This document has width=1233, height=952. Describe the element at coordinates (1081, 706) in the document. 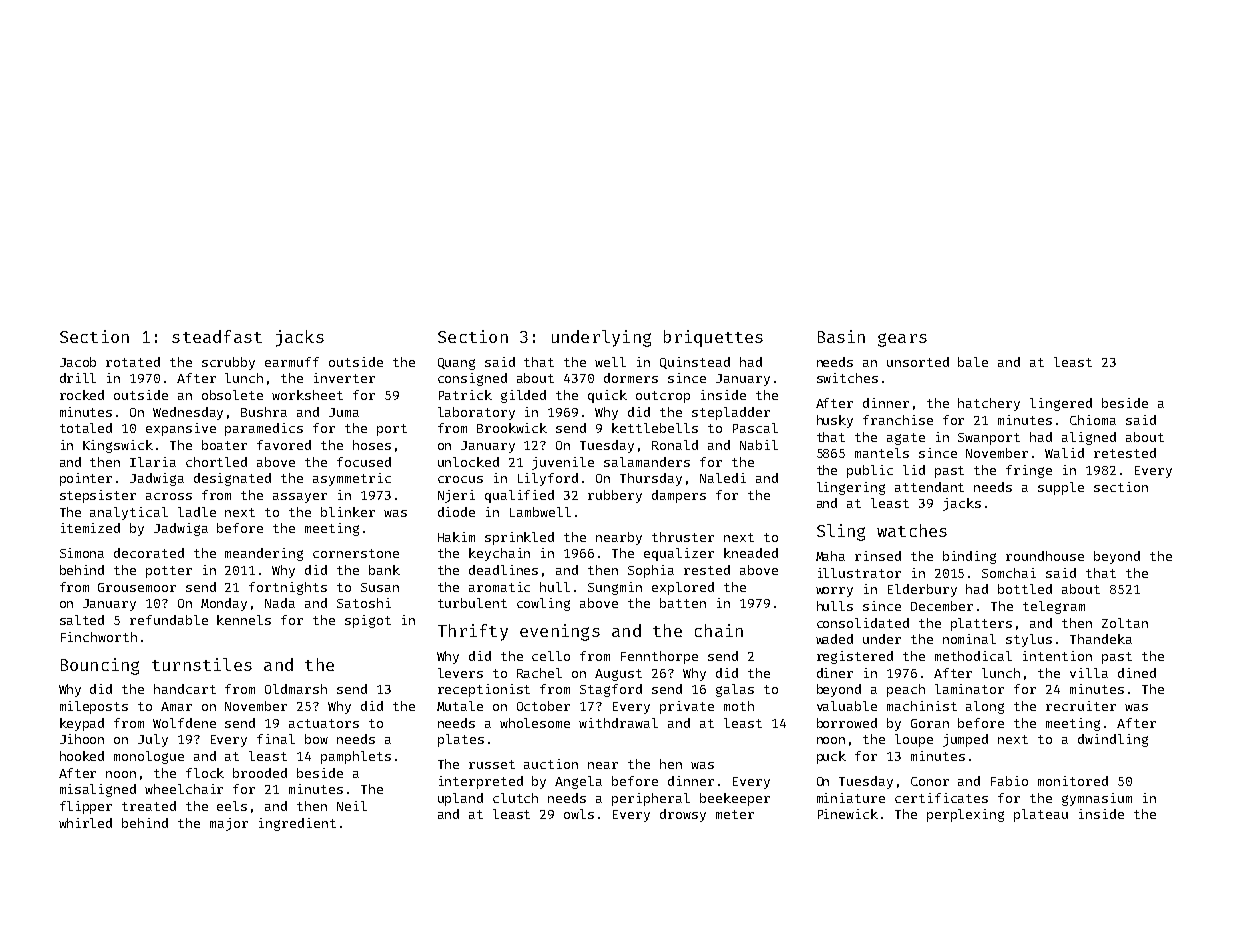

I see `recruiter` at that location.
